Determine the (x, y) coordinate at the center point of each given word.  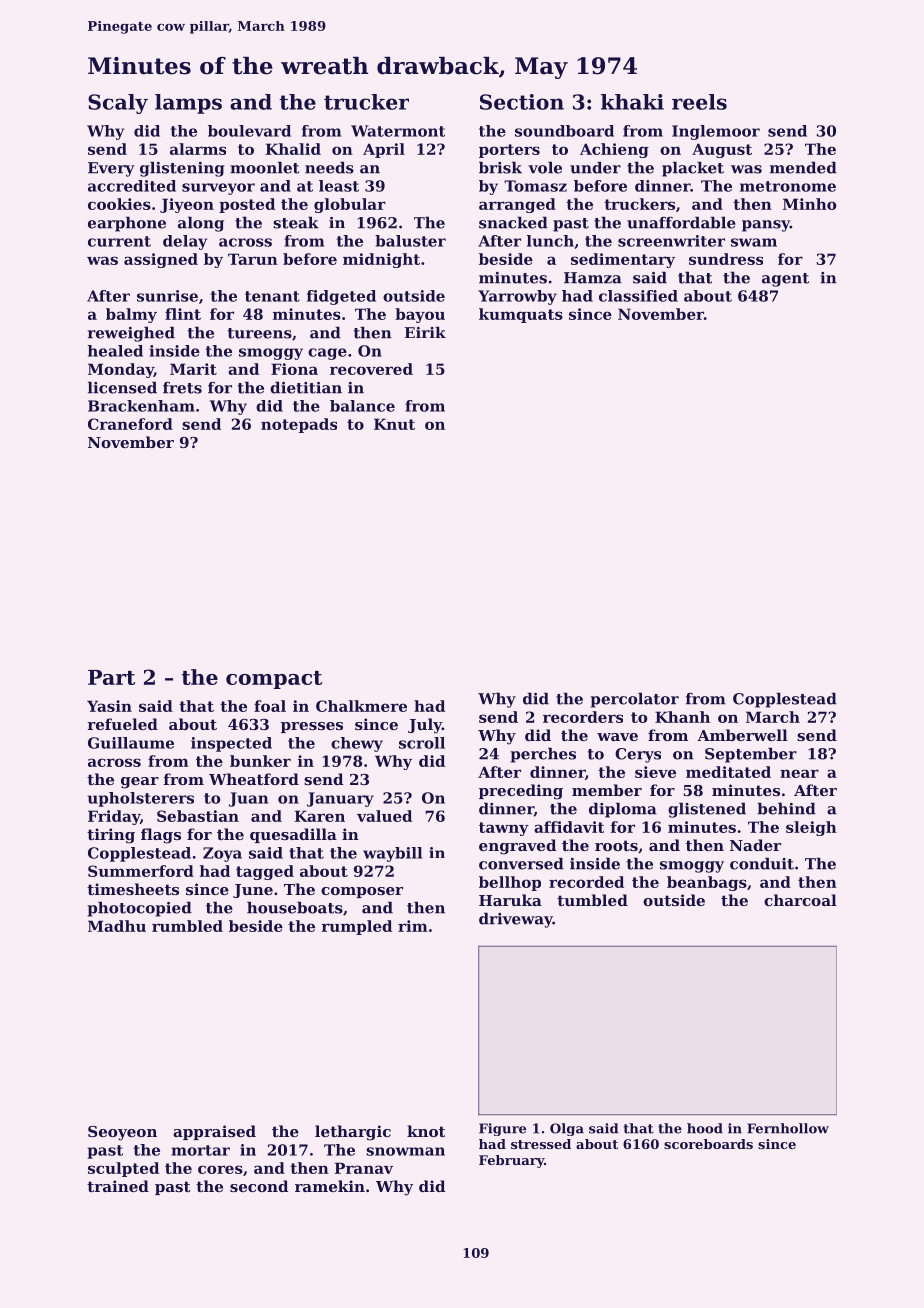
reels (699, 102)
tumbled (592, 900)
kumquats (521, 315)
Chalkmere (361, 706)
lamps (188, 104)
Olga (567, 1129)
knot (426, 1131)
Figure (502, 1129)
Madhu (117, 926)
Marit (193, 369)
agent (785, 280)
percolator (634, 700)
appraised (214, 1132)
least (339, 186)
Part (111, 677)
